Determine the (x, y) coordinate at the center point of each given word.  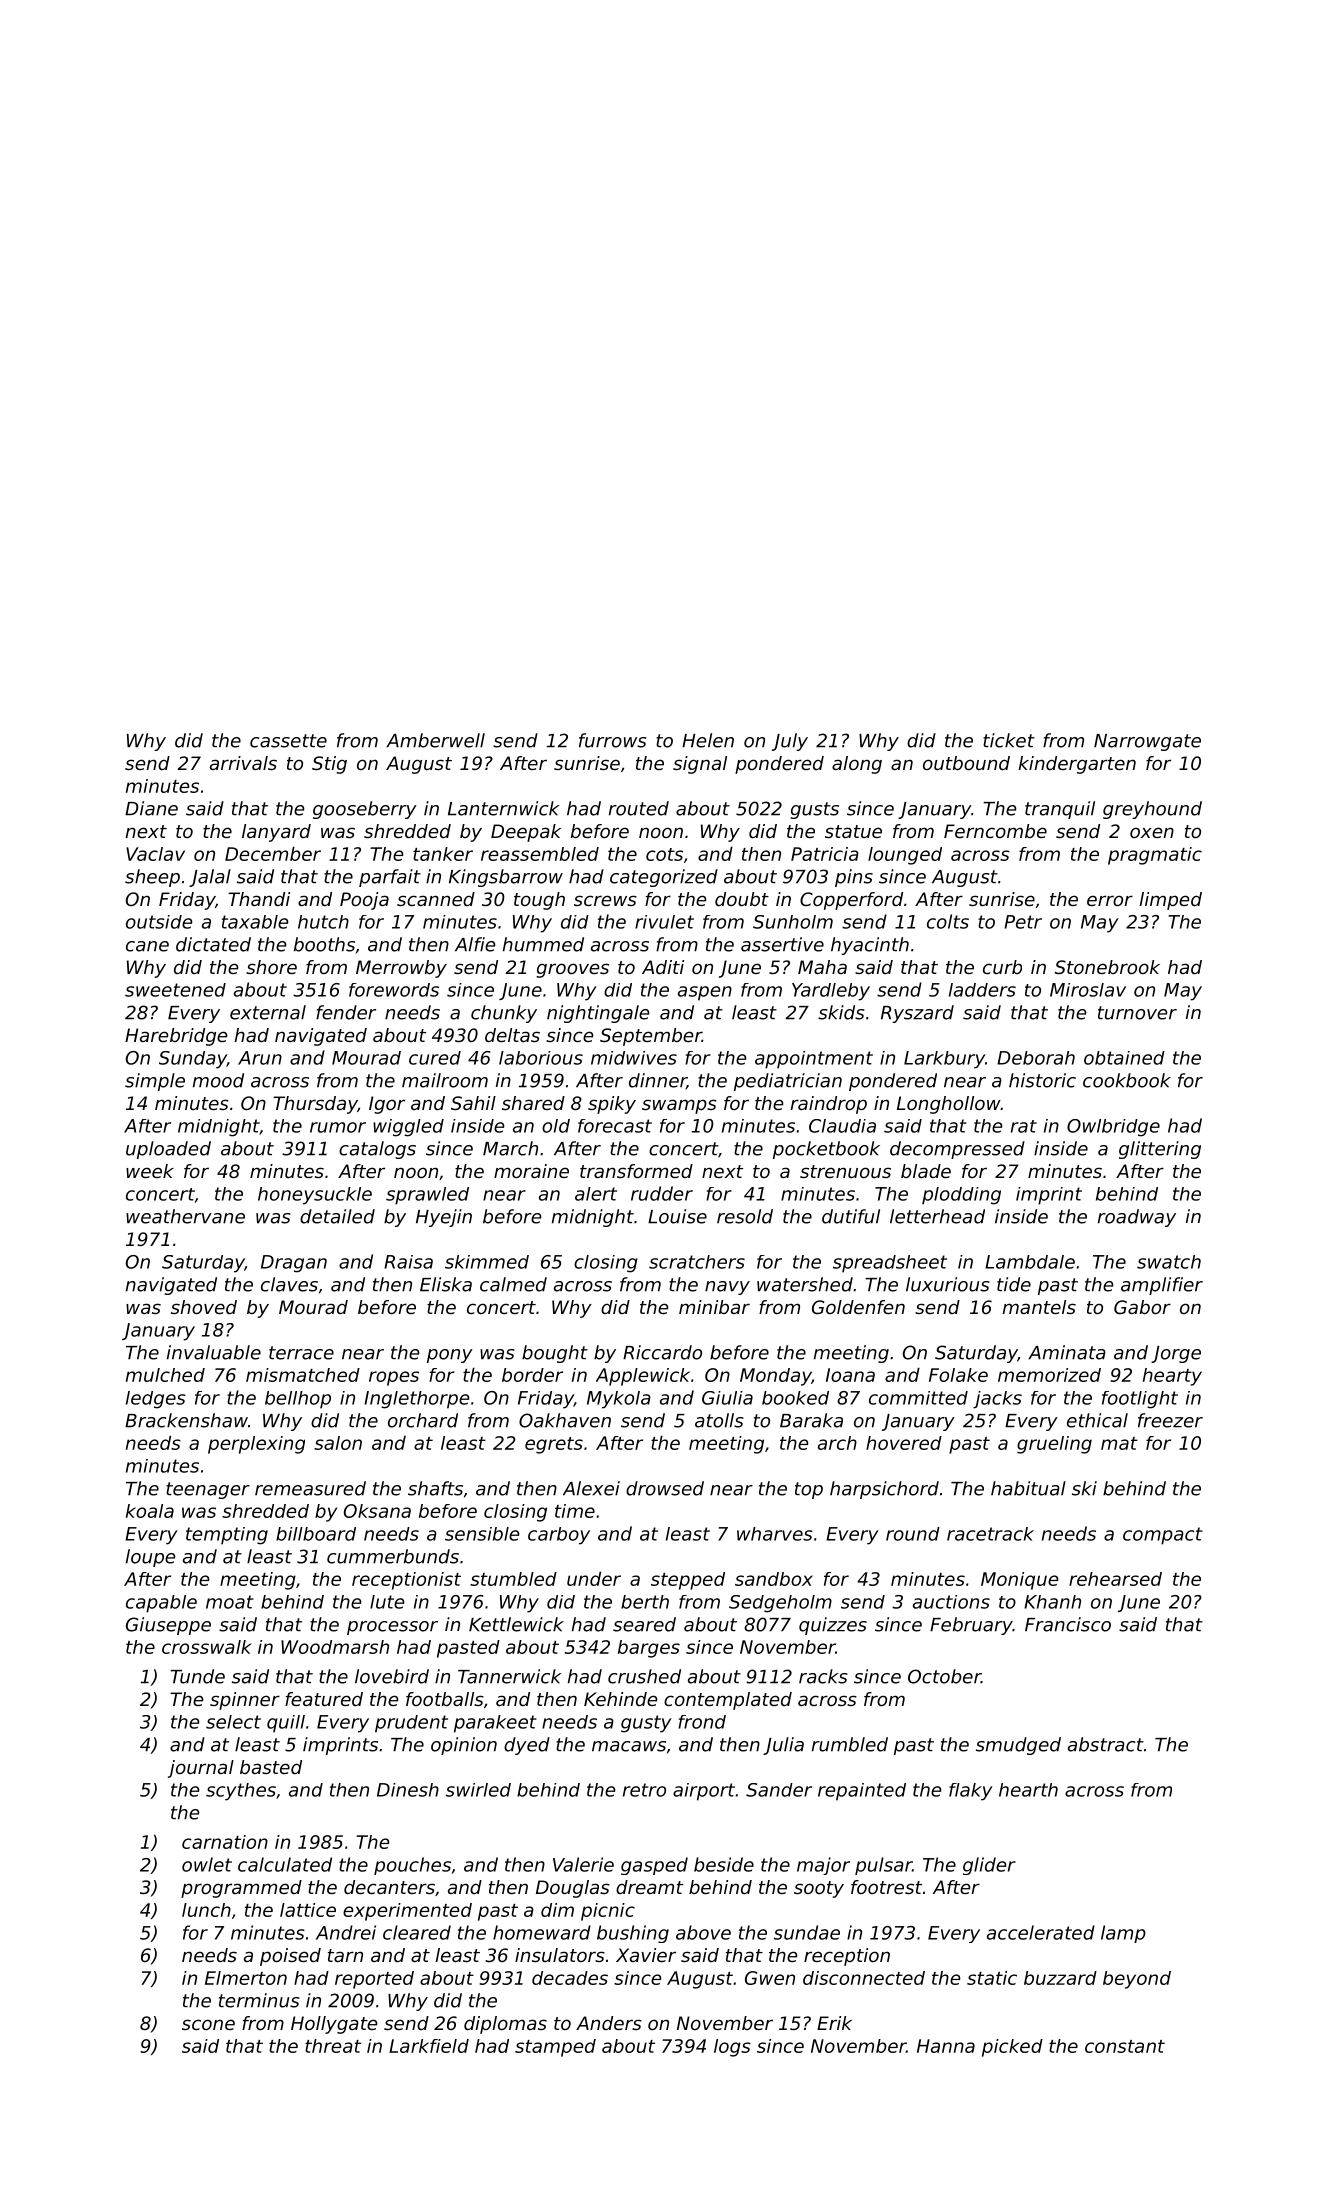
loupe (151, 1558)
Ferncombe (995, 831)
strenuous (845, 1171)
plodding (961, 1196)
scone (208, 2024)
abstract (1106, 1744)
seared (644, 1624)
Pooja (364, 901)
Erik (834, 2023)
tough (539, 901)
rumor (338, 1127)
